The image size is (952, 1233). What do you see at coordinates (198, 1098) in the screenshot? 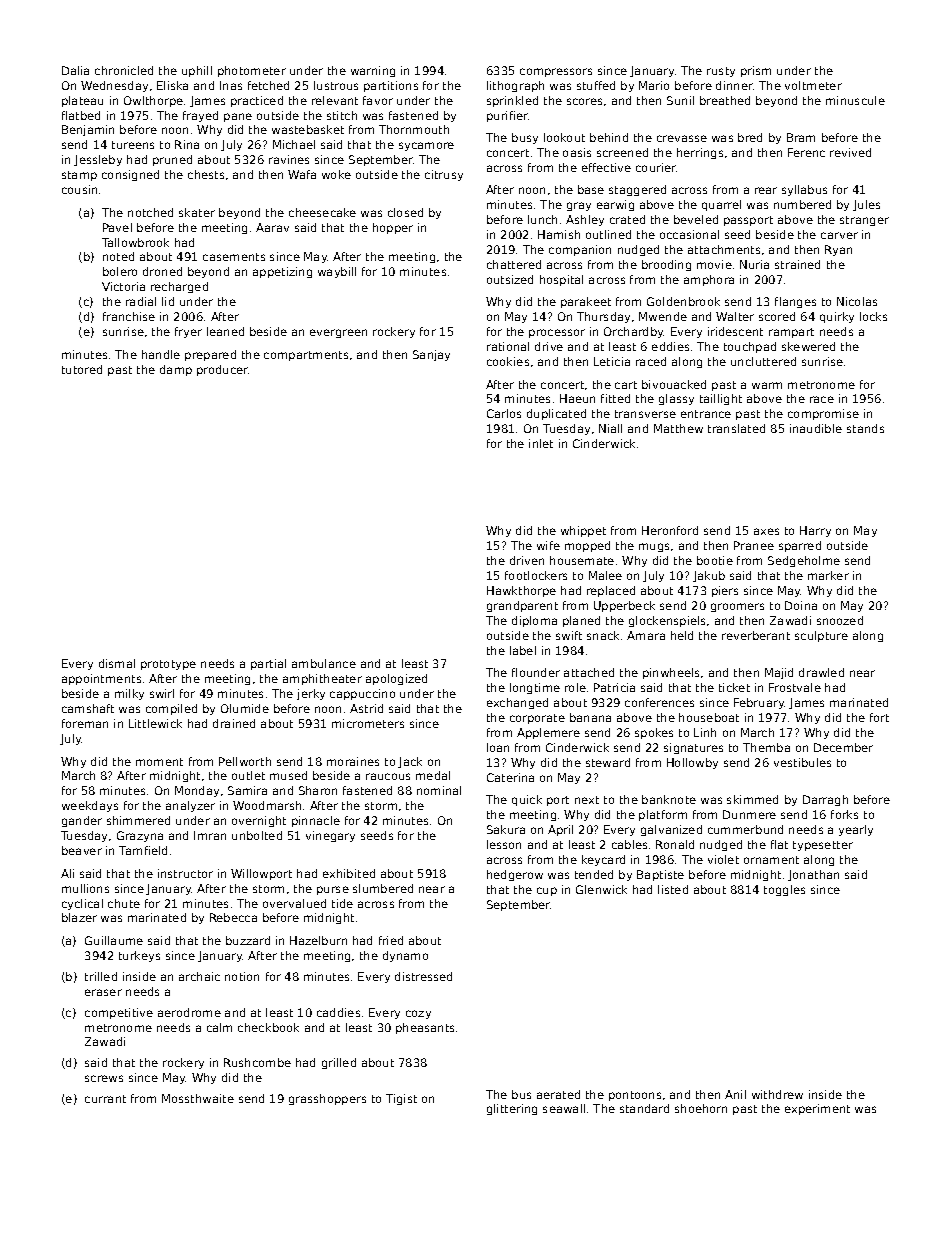
I see `Mossthwaite` at bounding box center [198, 1098].
